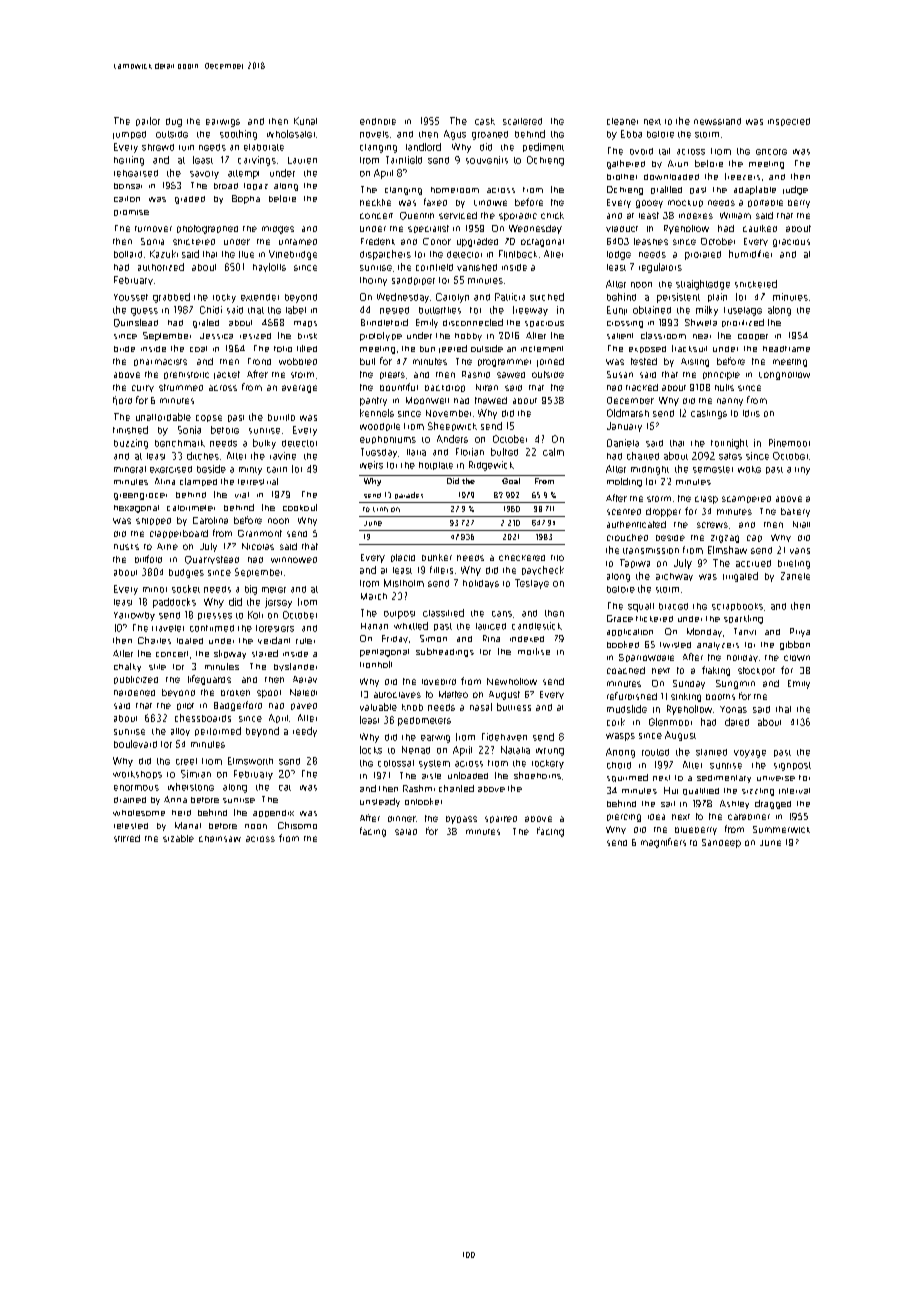 The width and height of the screenshot is (924, 1308). What do you see at coordinates (126, 547) in the screenshot?
I see `husks` at bounding box center [126, 547].
